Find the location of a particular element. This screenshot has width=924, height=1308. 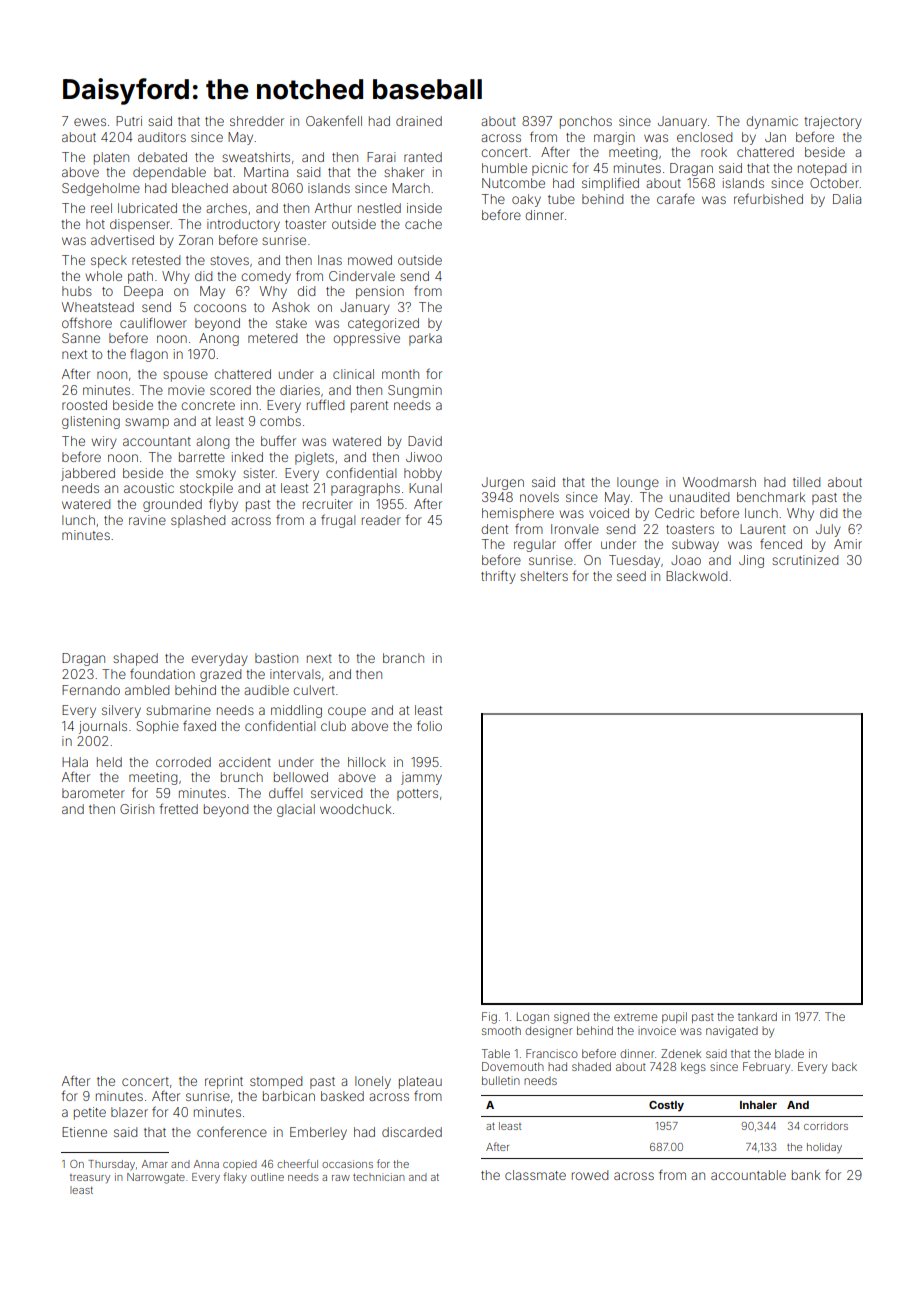

treasury is located at coordinates (90, 1178).
